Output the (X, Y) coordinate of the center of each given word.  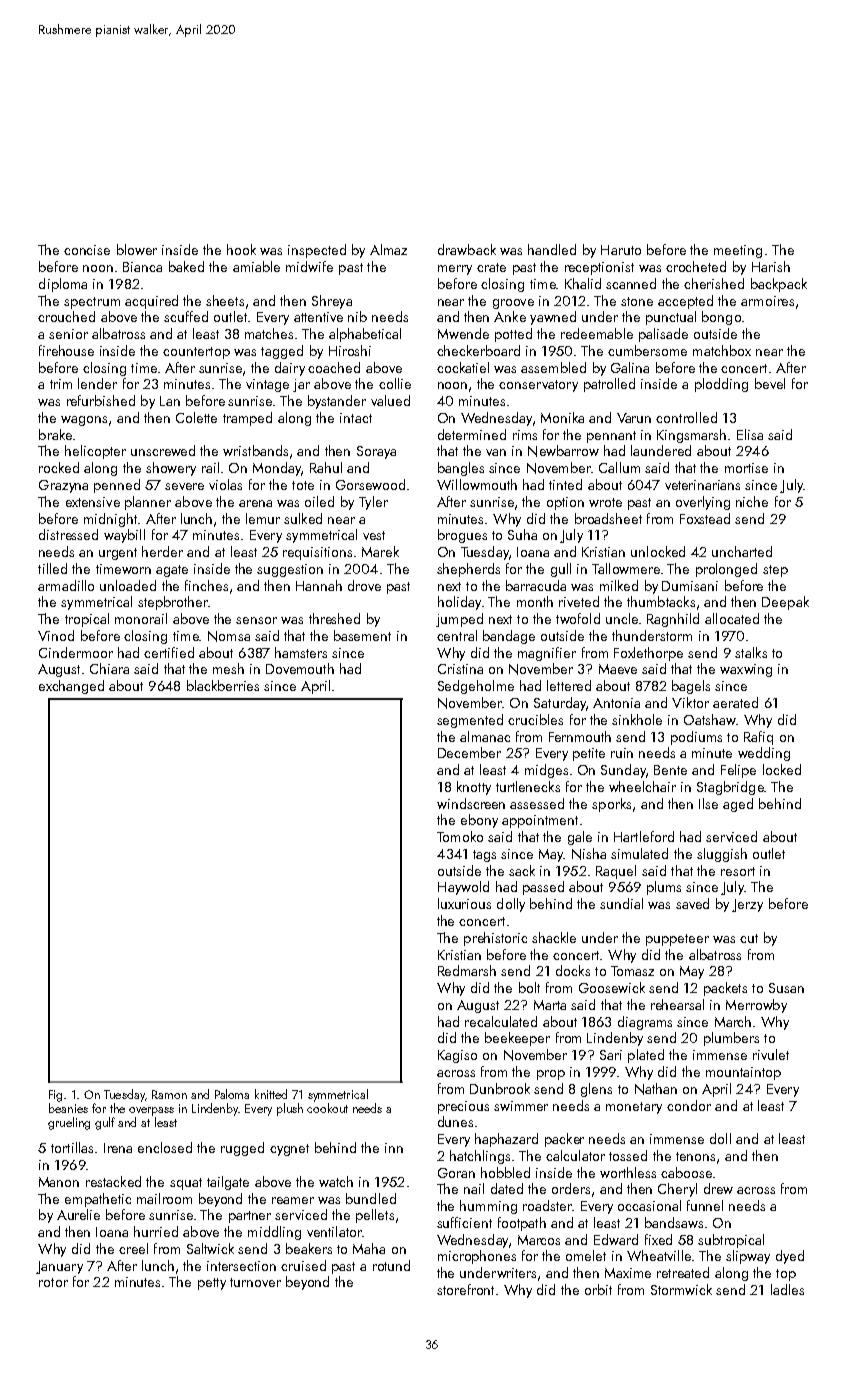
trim (61, 384)
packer (564, 1140)
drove (364, 585)
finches (206, 585)
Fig (57, 1096)
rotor (53, 1282)
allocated (732, 618)
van (496, 452)
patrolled (609, 385)
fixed (658, 1239)
